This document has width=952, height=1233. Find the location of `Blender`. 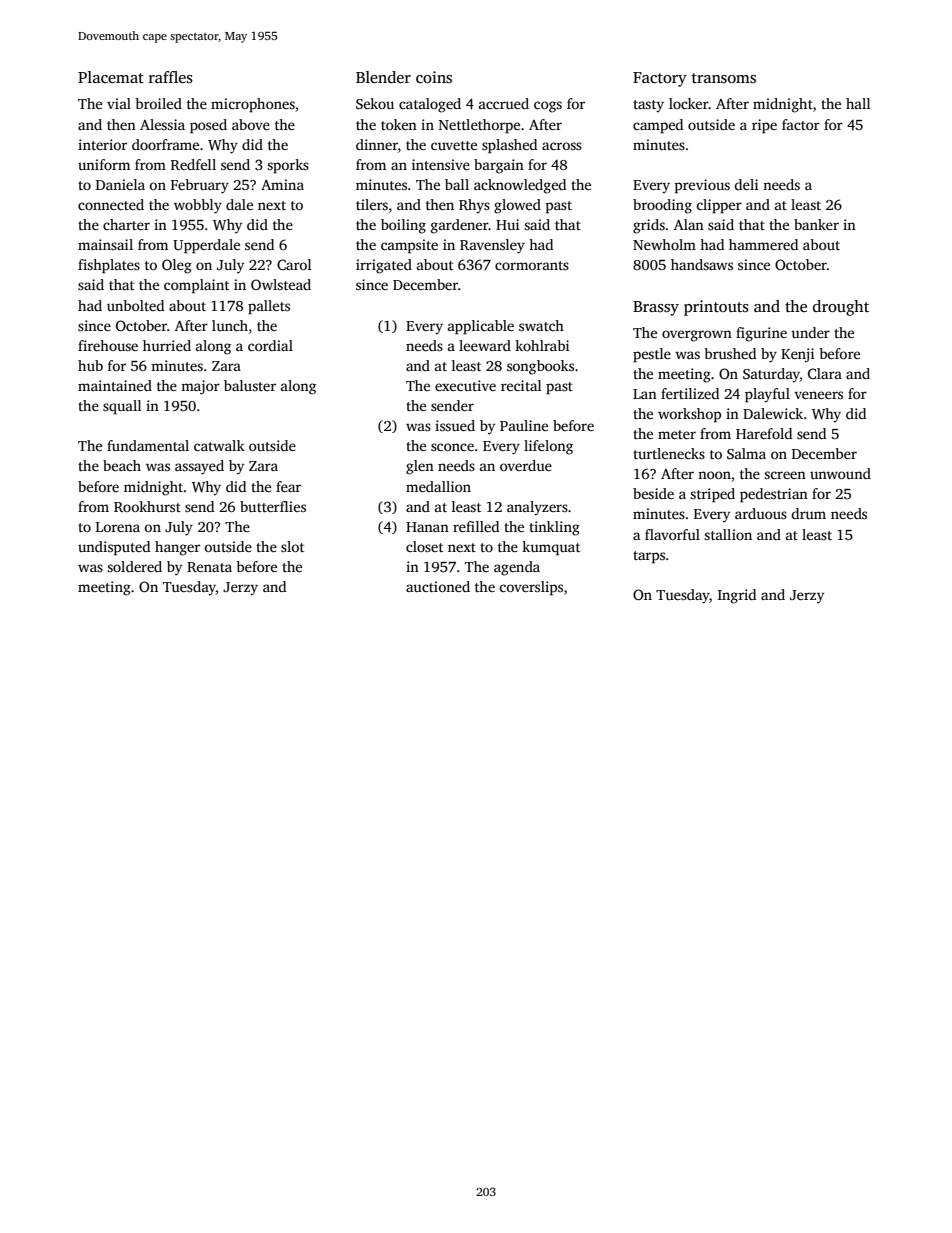

Blender is located at coordinates (383, 77).
